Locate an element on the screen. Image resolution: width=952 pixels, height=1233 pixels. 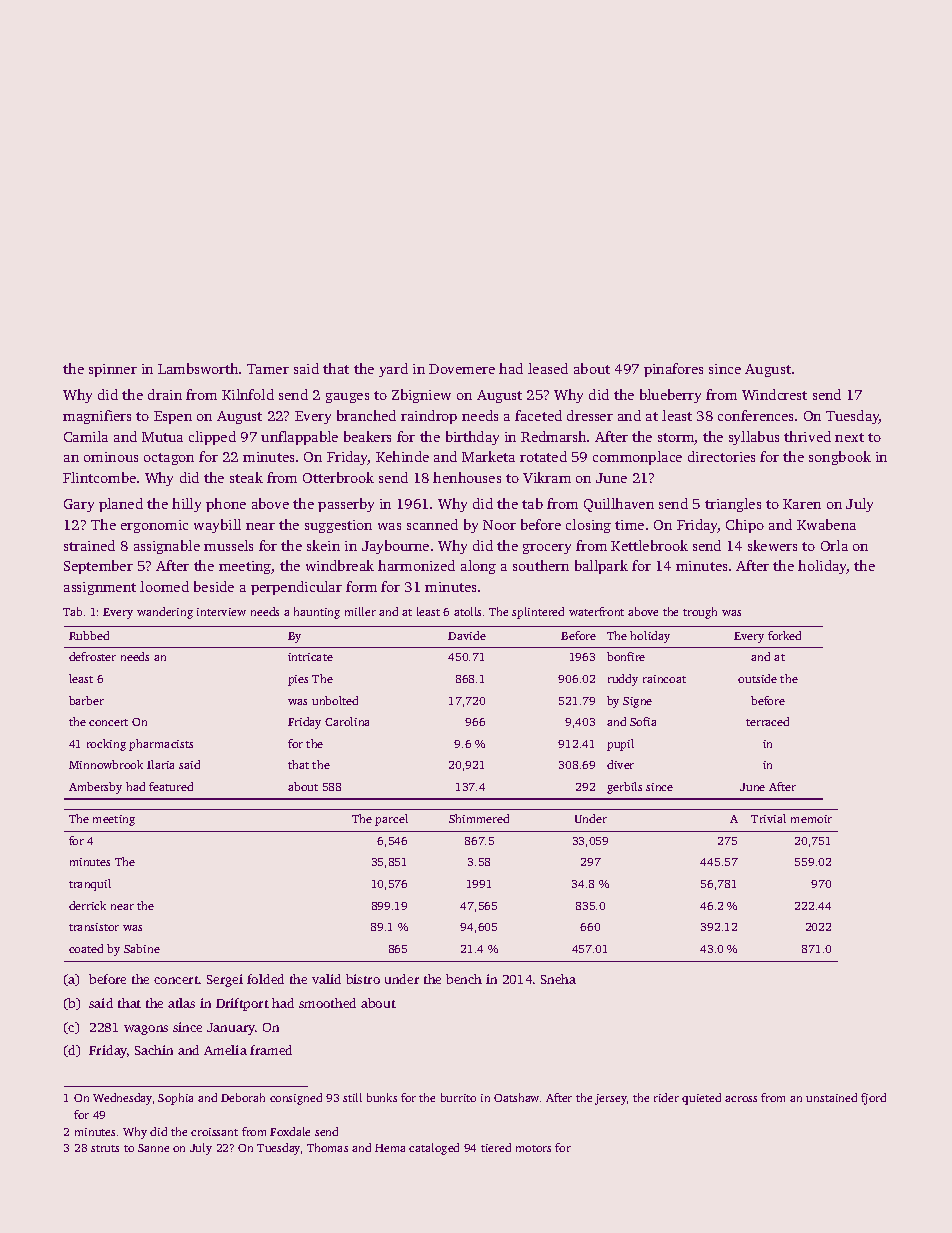
bistro is located at coordinates (363, 979).
